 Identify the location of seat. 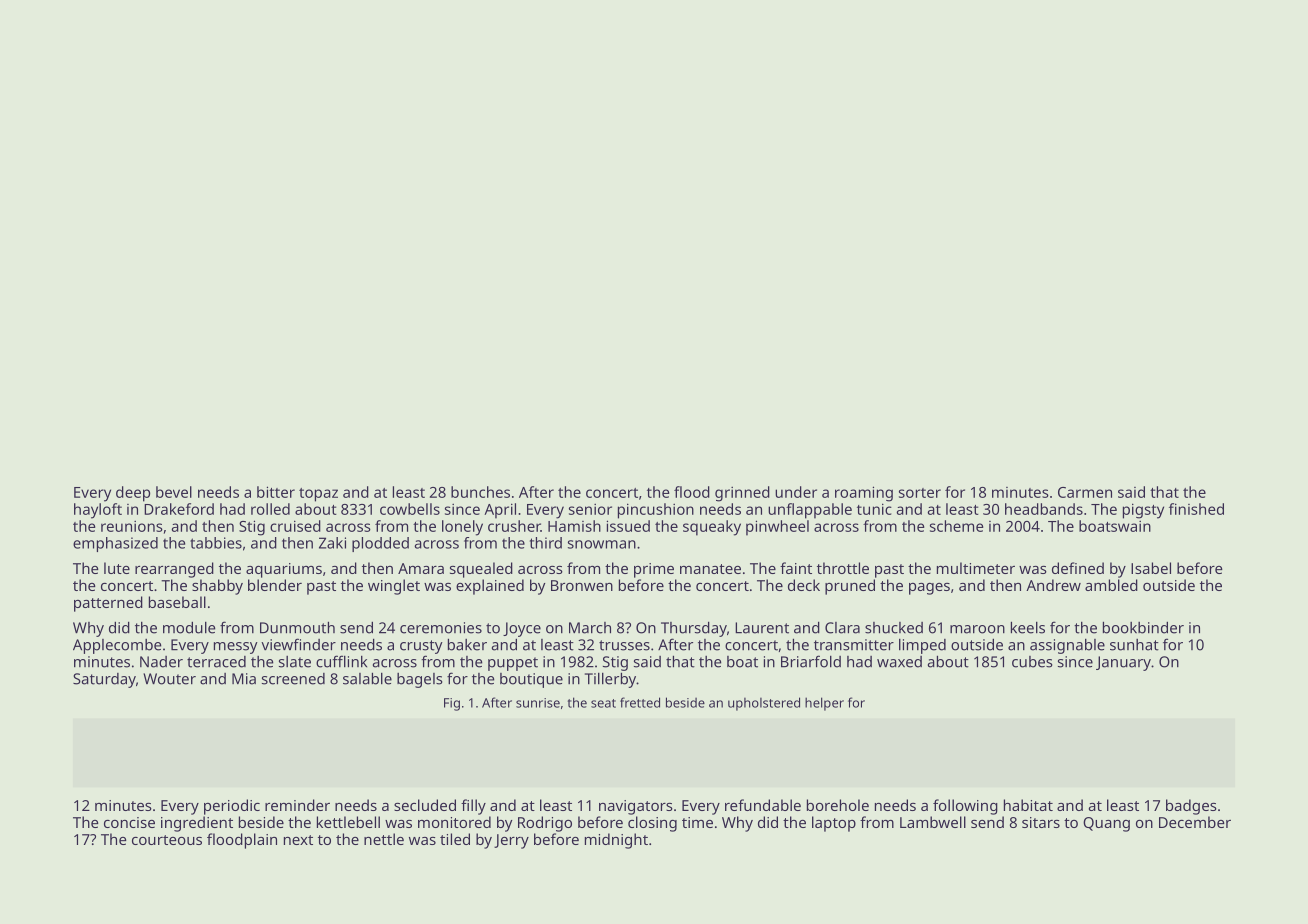
(603, 703).
